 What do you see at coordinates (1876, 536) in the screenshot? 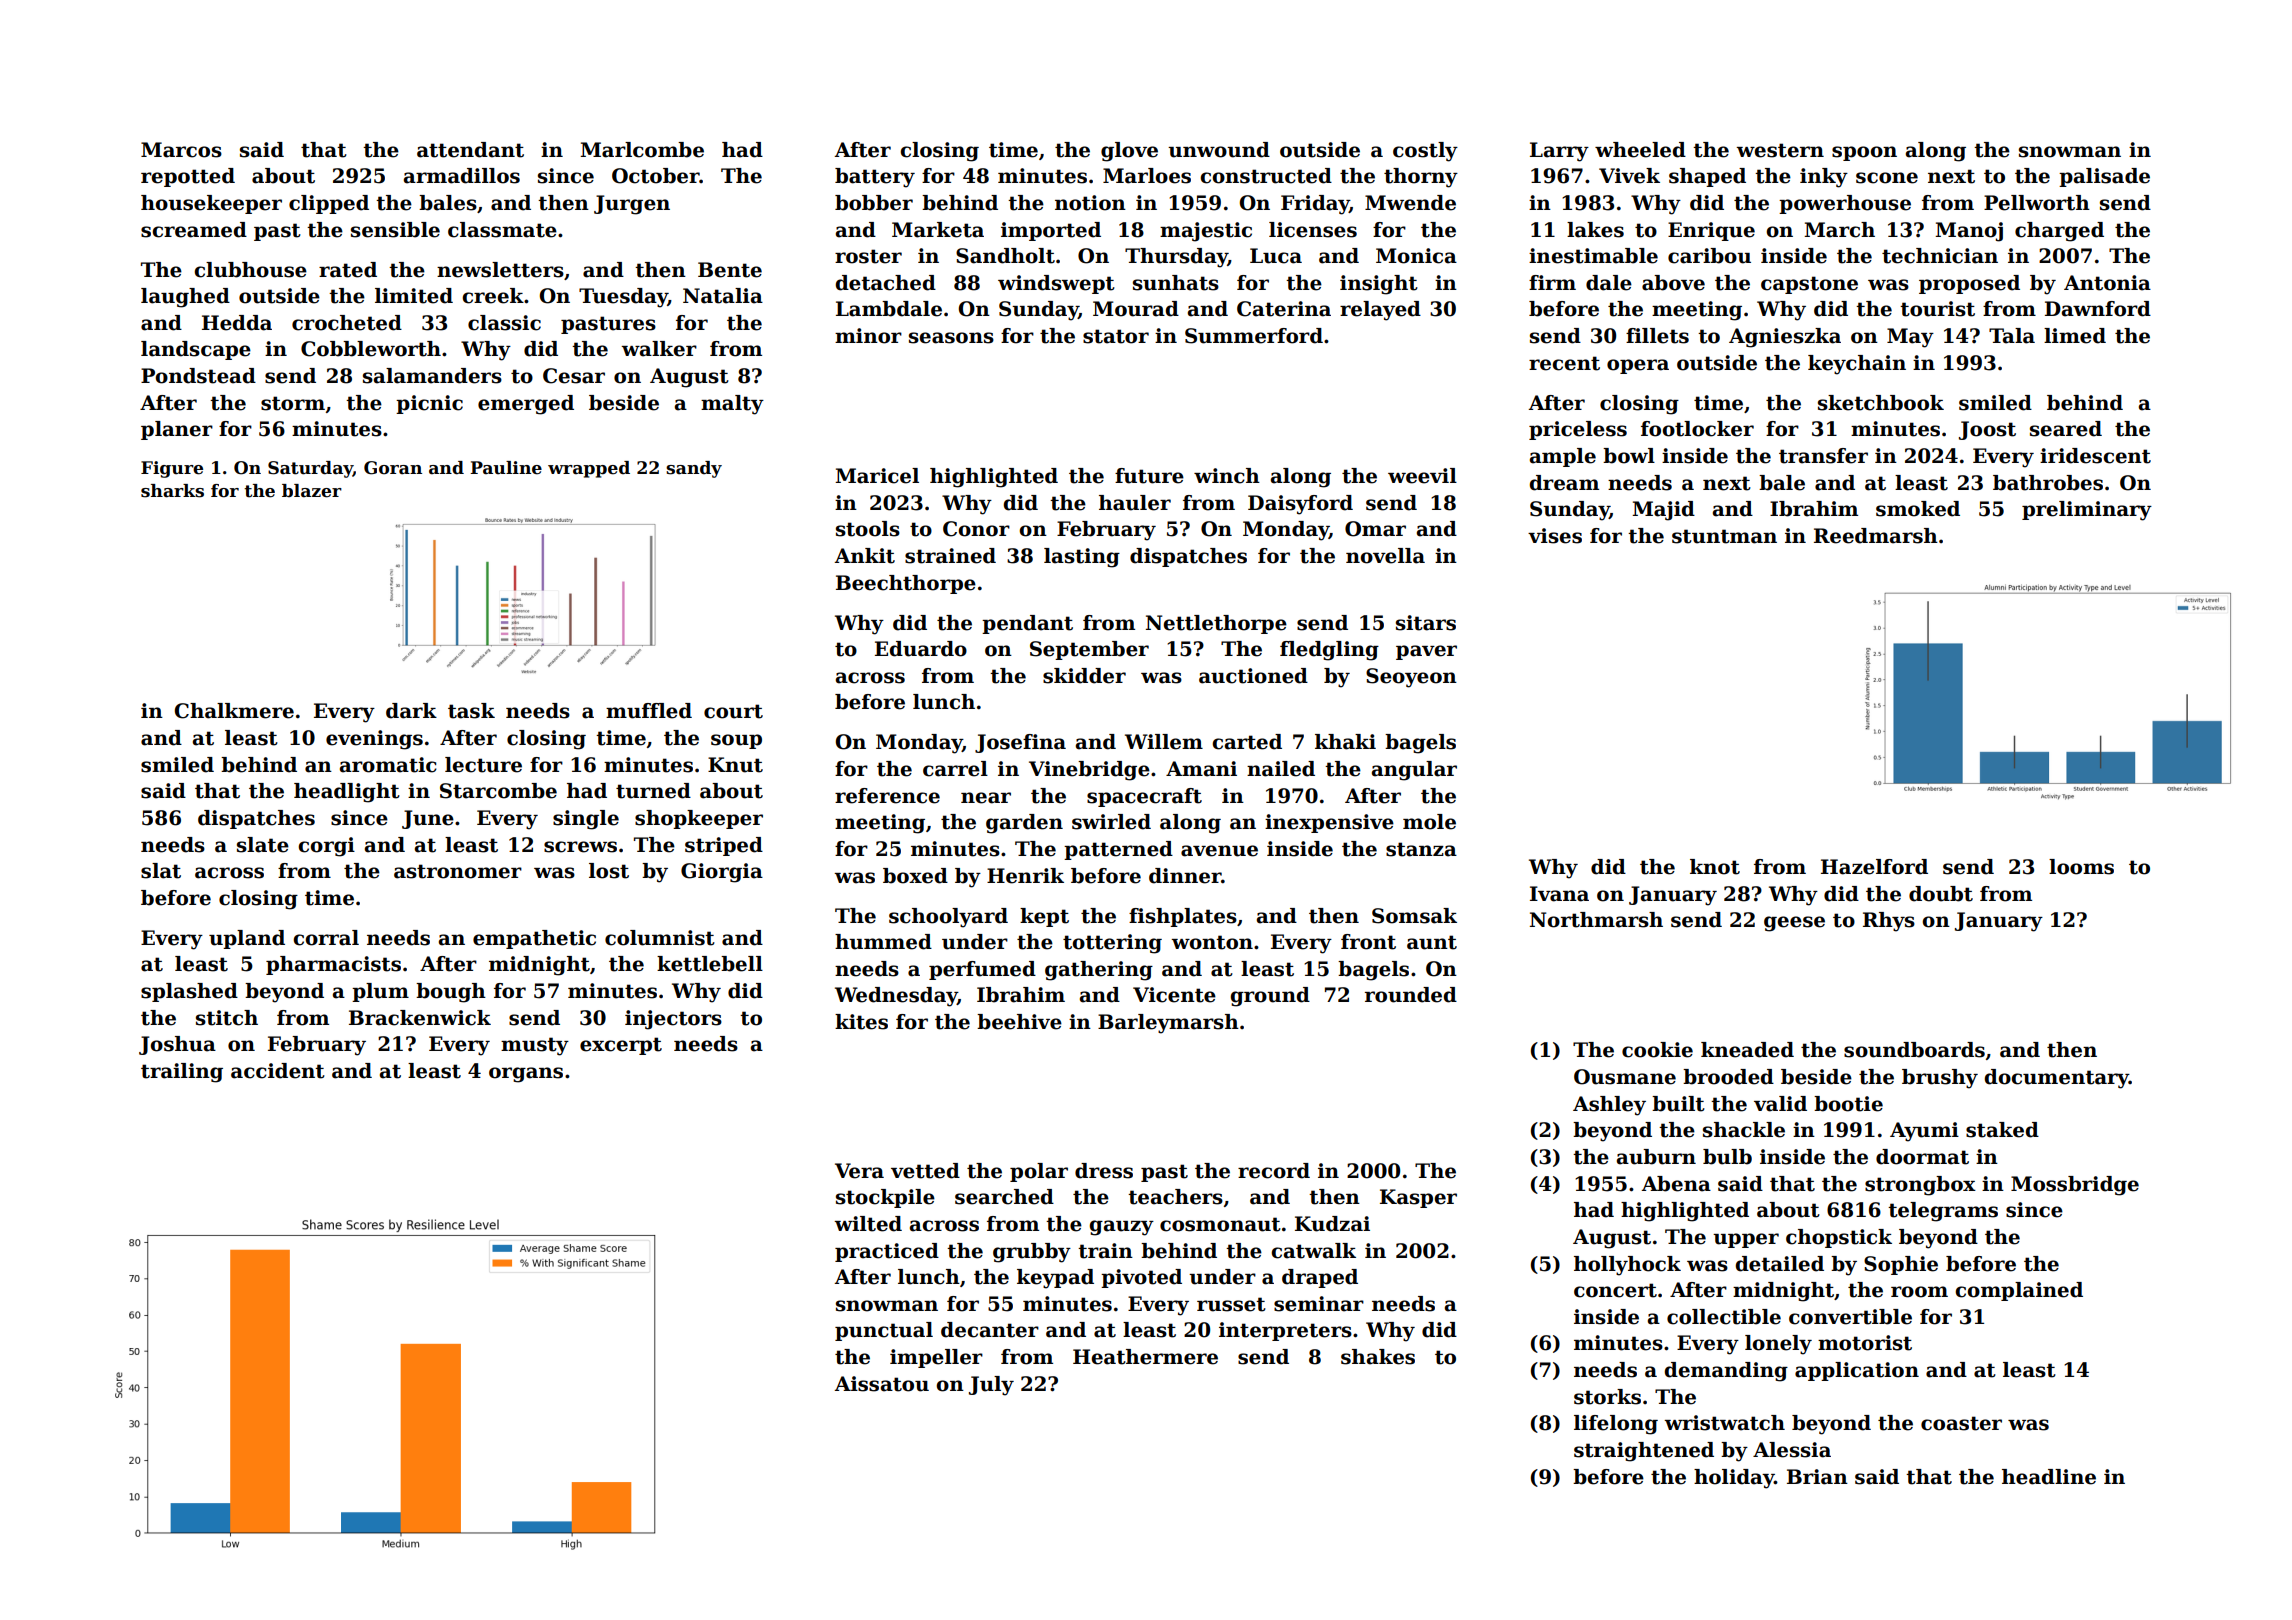
I see `Reedmarsh` at bounding box center [1876, 536].
